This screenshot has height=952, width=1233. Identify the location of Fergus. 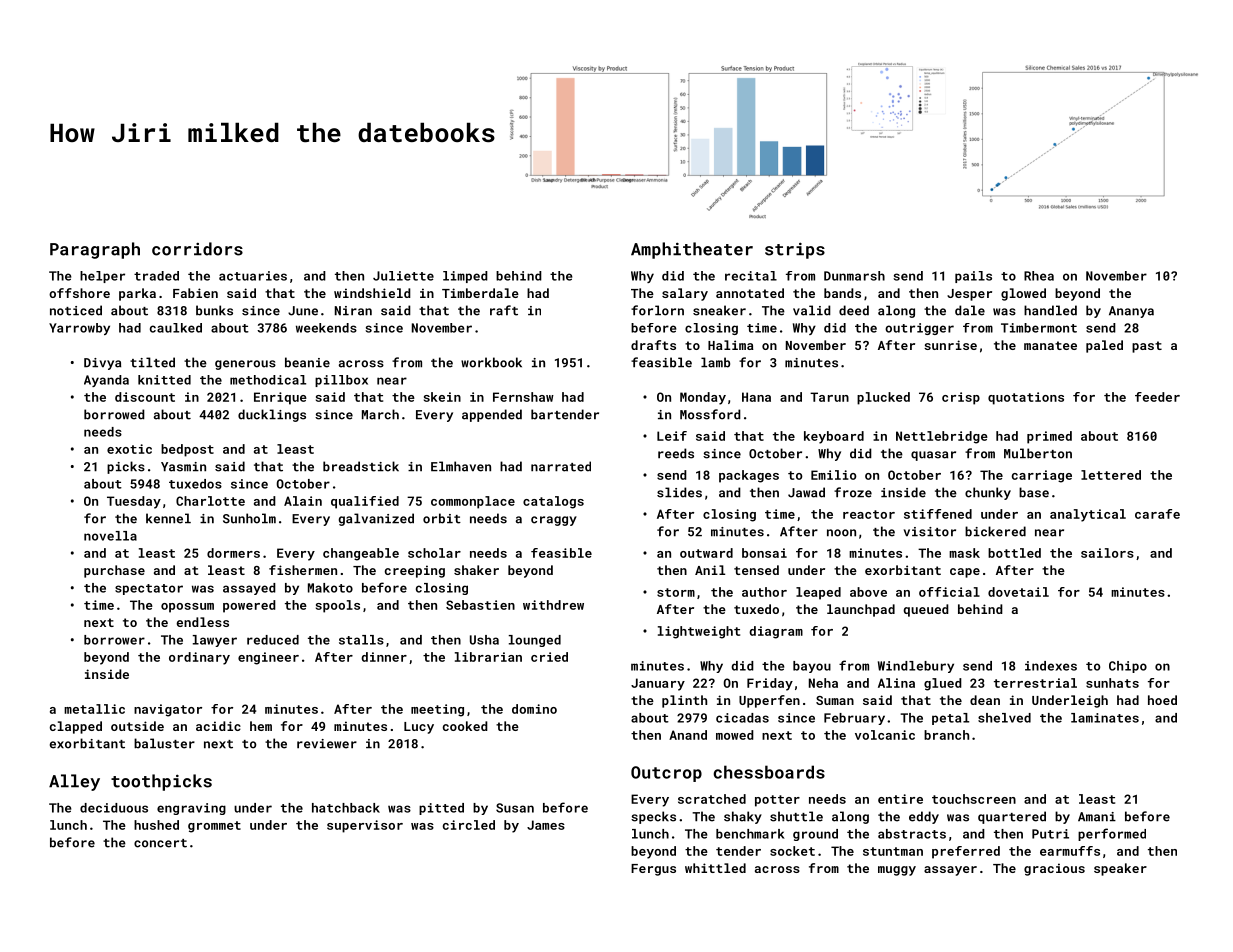
(653, 870).
